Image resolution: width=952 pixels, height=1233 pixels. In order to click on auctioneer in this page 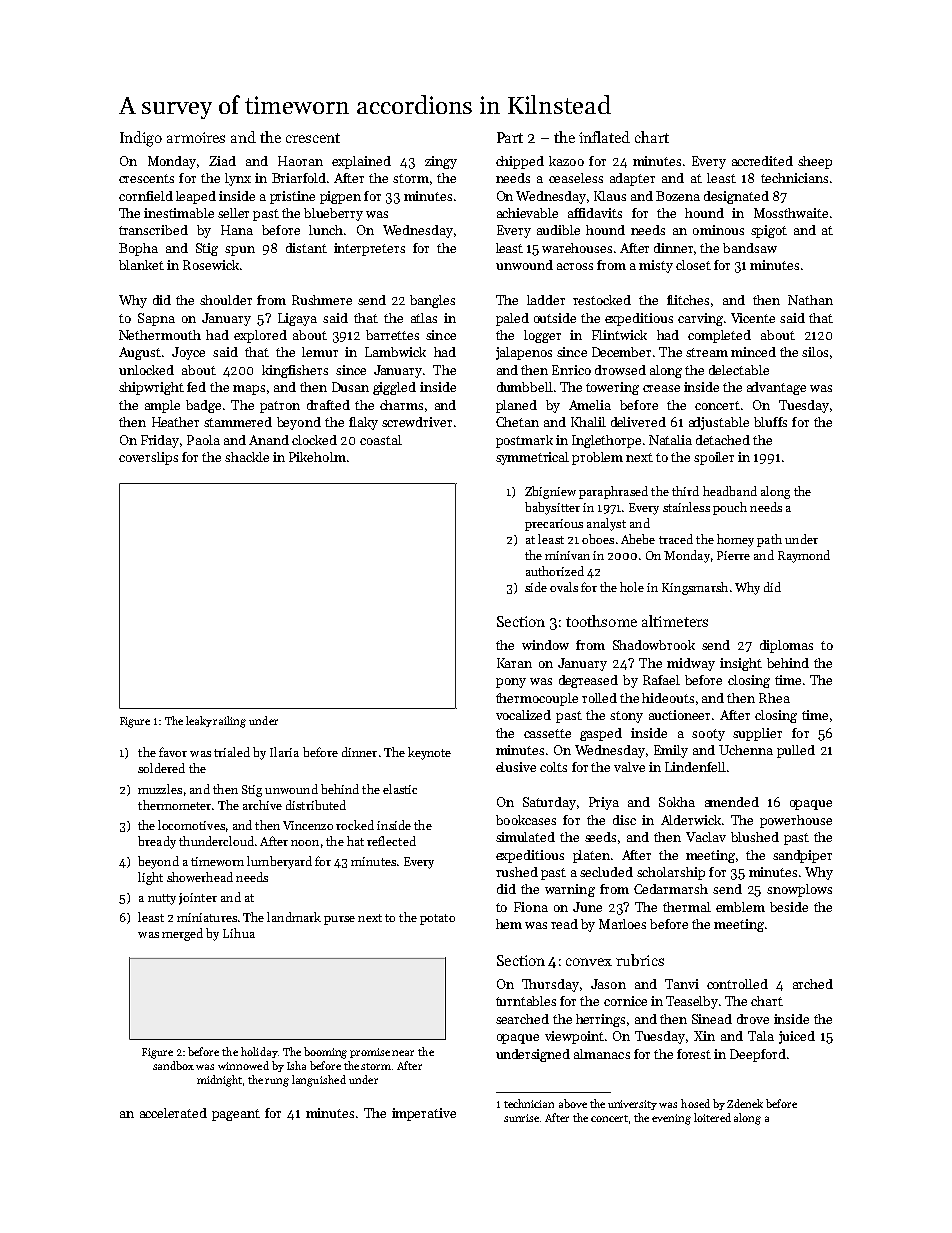, I will do `click(679, 715)`.
